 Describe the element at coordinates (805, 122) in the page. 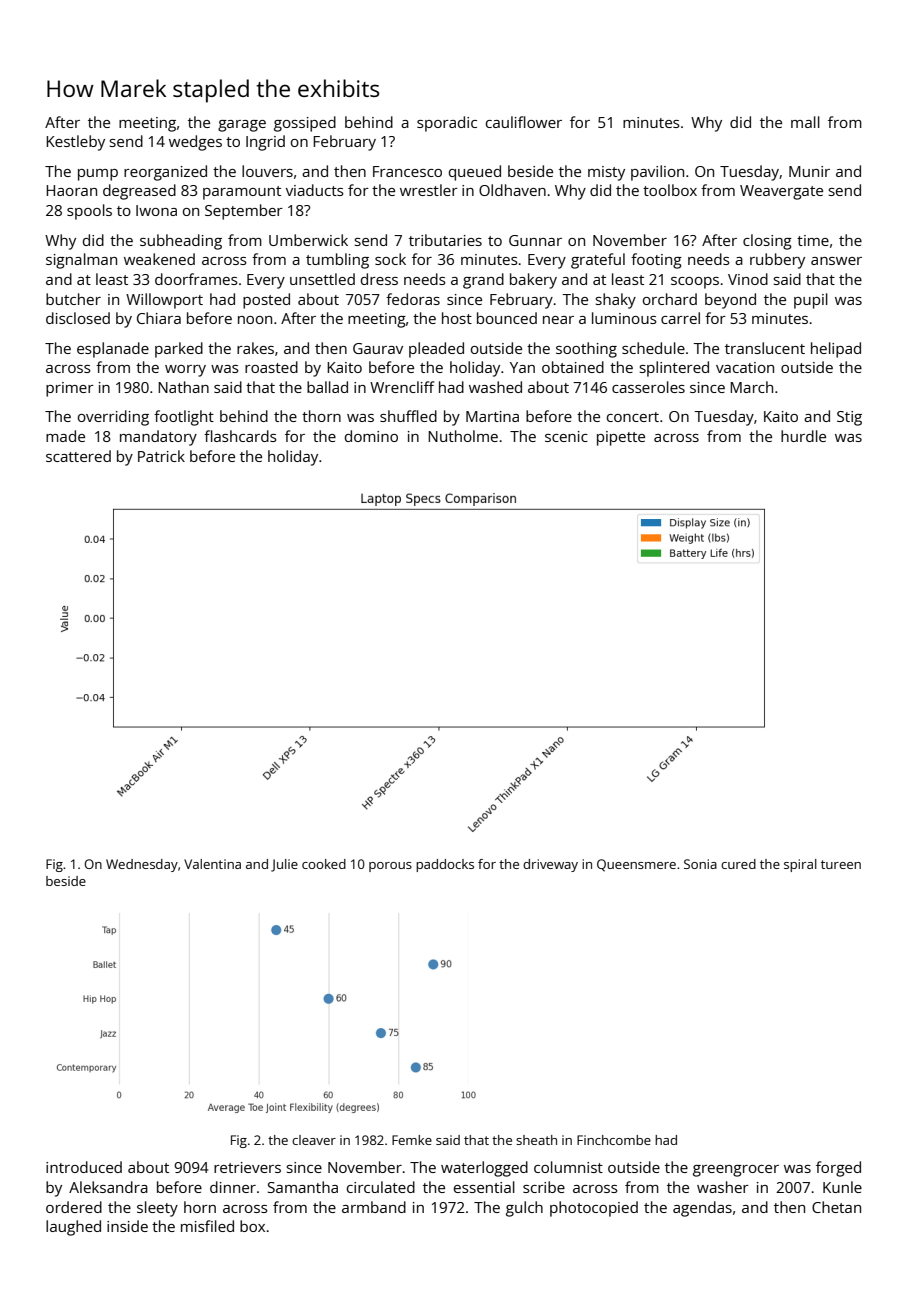

I see `mall` at that location.
